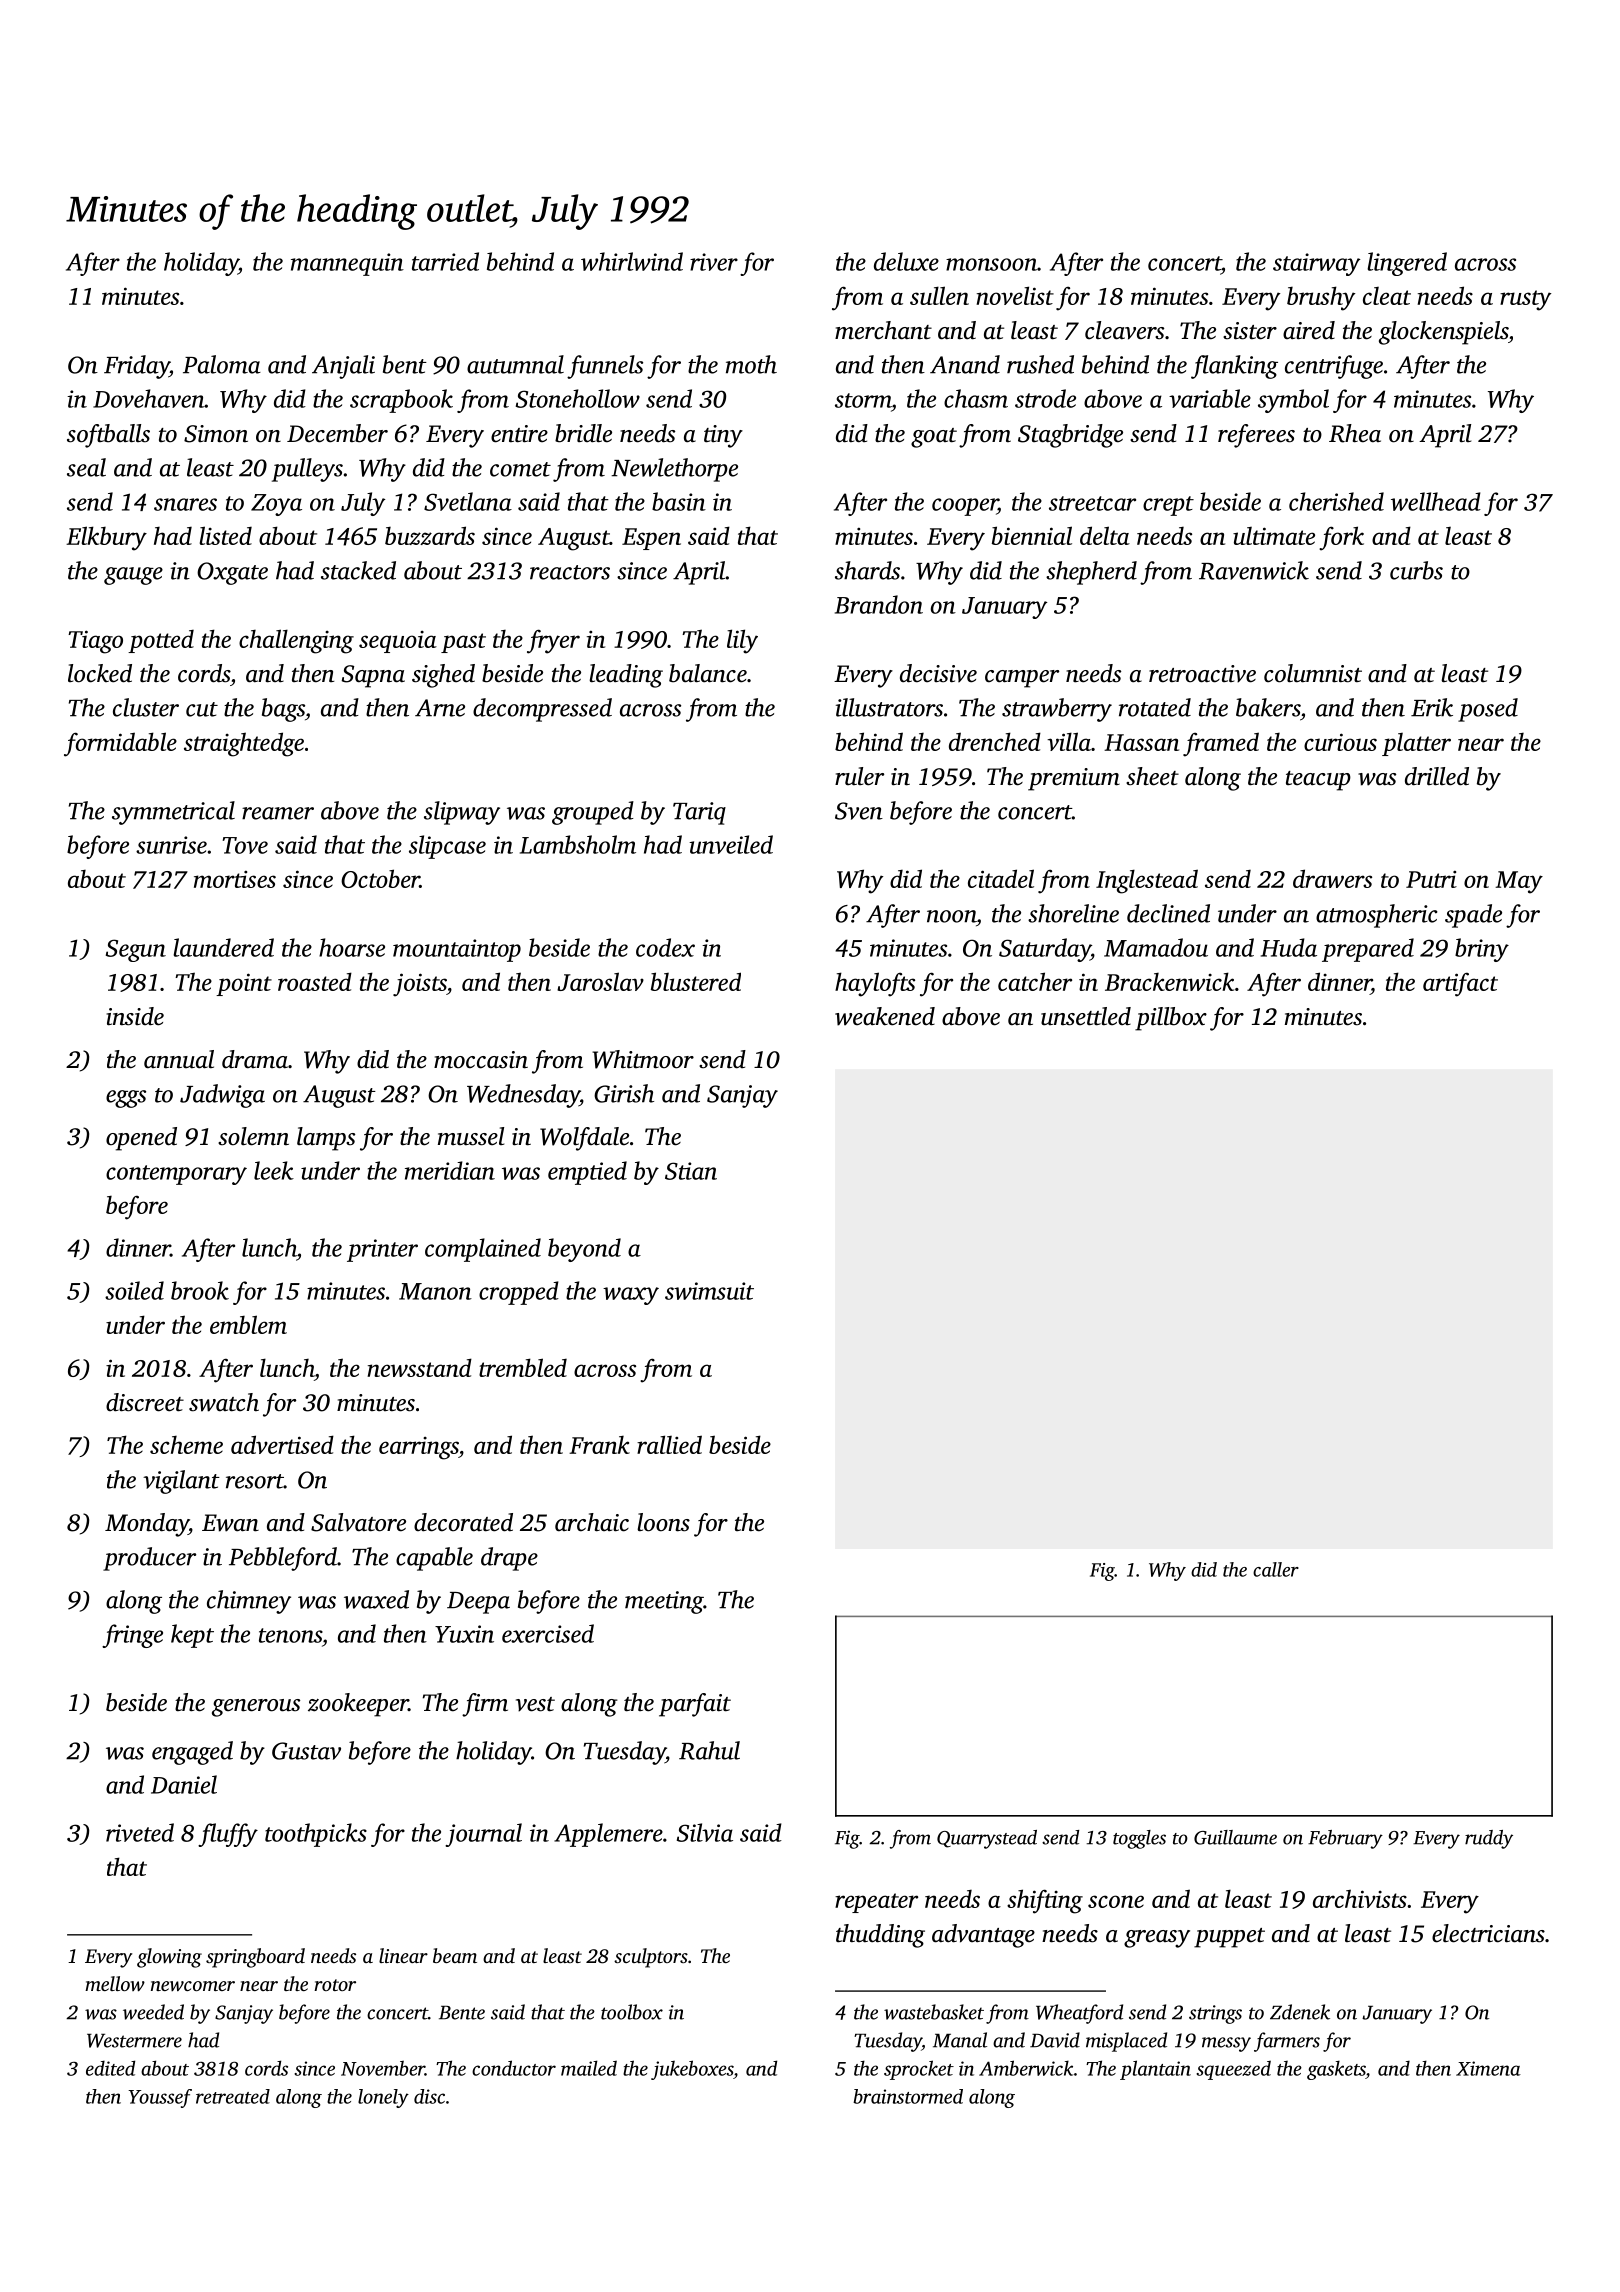  Describe the element at coordinates (1171, 1019) in the page. I see `pillbox` at that location.
